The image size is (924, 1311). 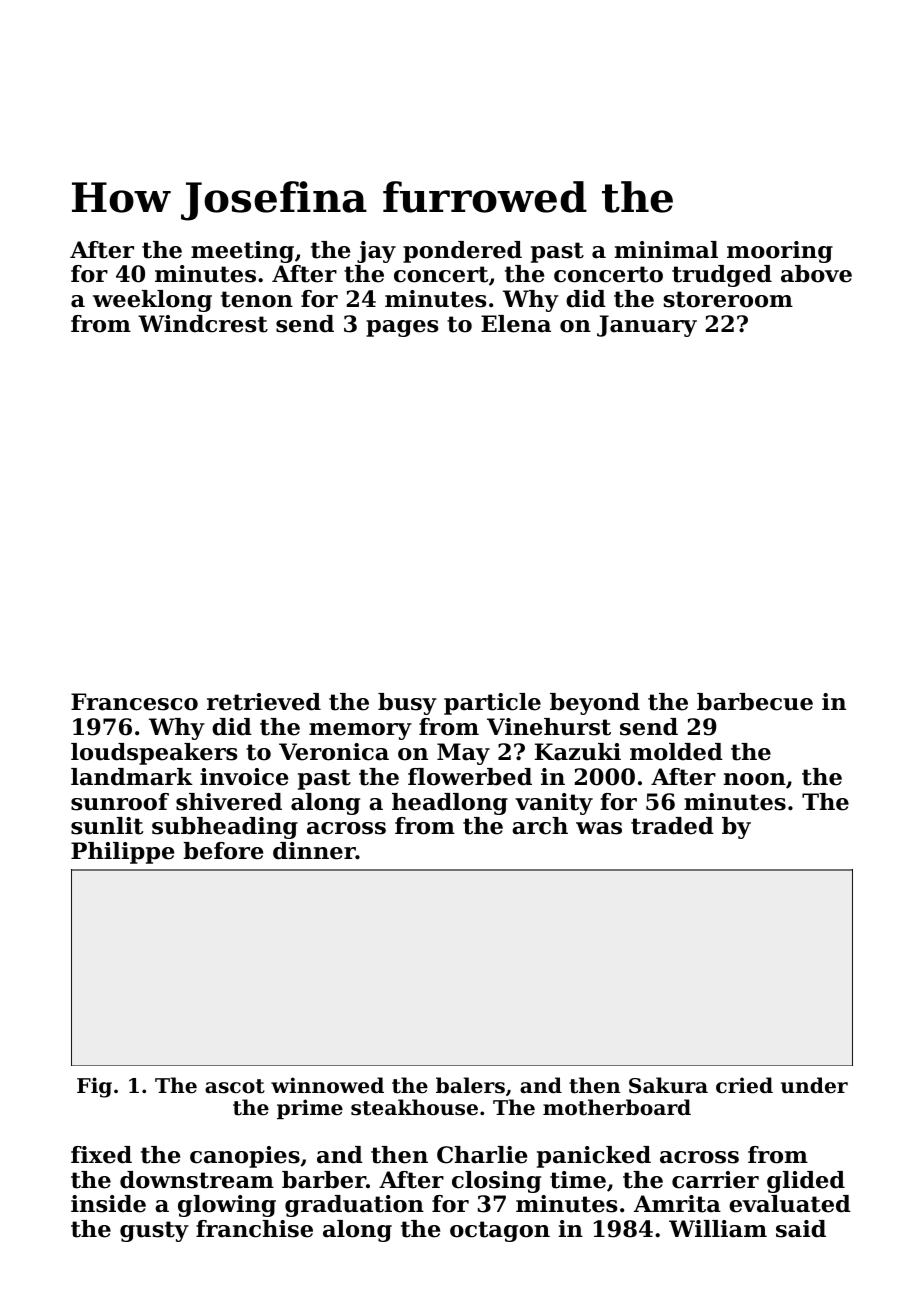 I want to click on busy, so click(x=407, y=704).
